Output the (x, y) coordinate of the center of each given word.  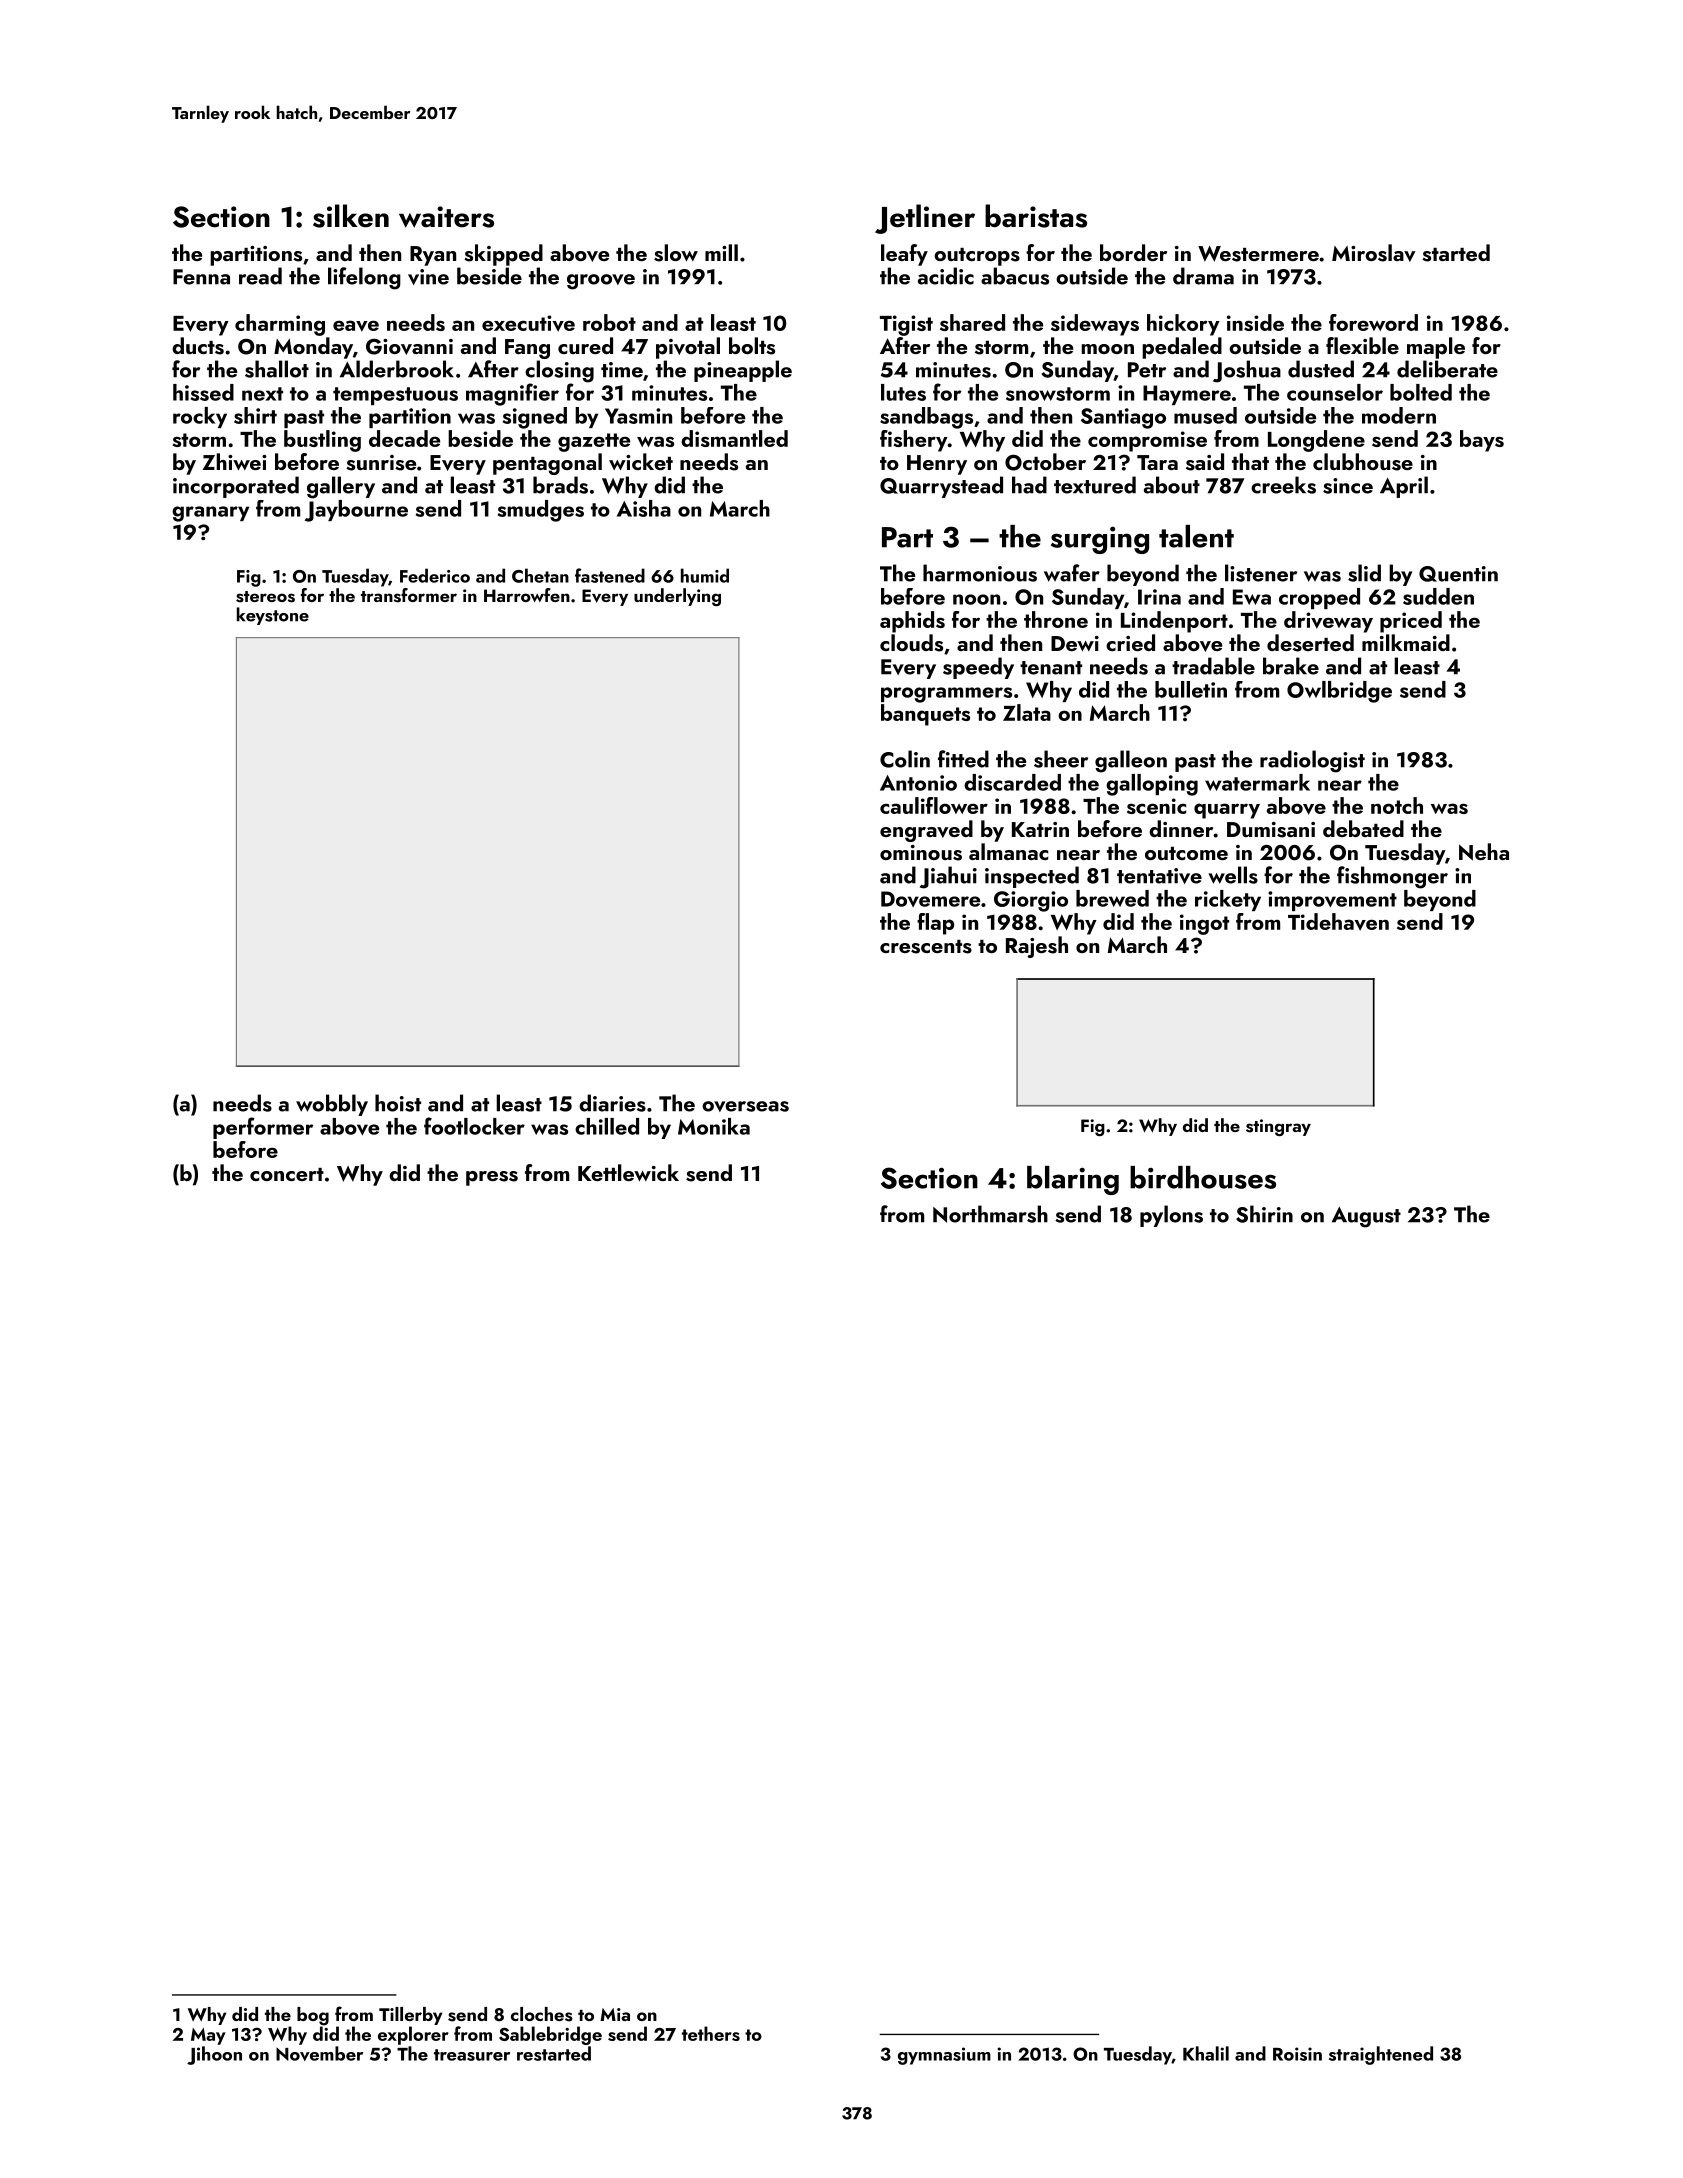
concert (287, 1174)
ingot (1204, 924)
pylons (1171, 1216)
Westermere (1258, 254)
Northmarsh (990, 1214)
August (1366, 1217)
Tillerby (410, 2016)
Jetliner (925, 219)
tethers (711, 2033)
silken (351, 216)
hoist (398, 1103)
